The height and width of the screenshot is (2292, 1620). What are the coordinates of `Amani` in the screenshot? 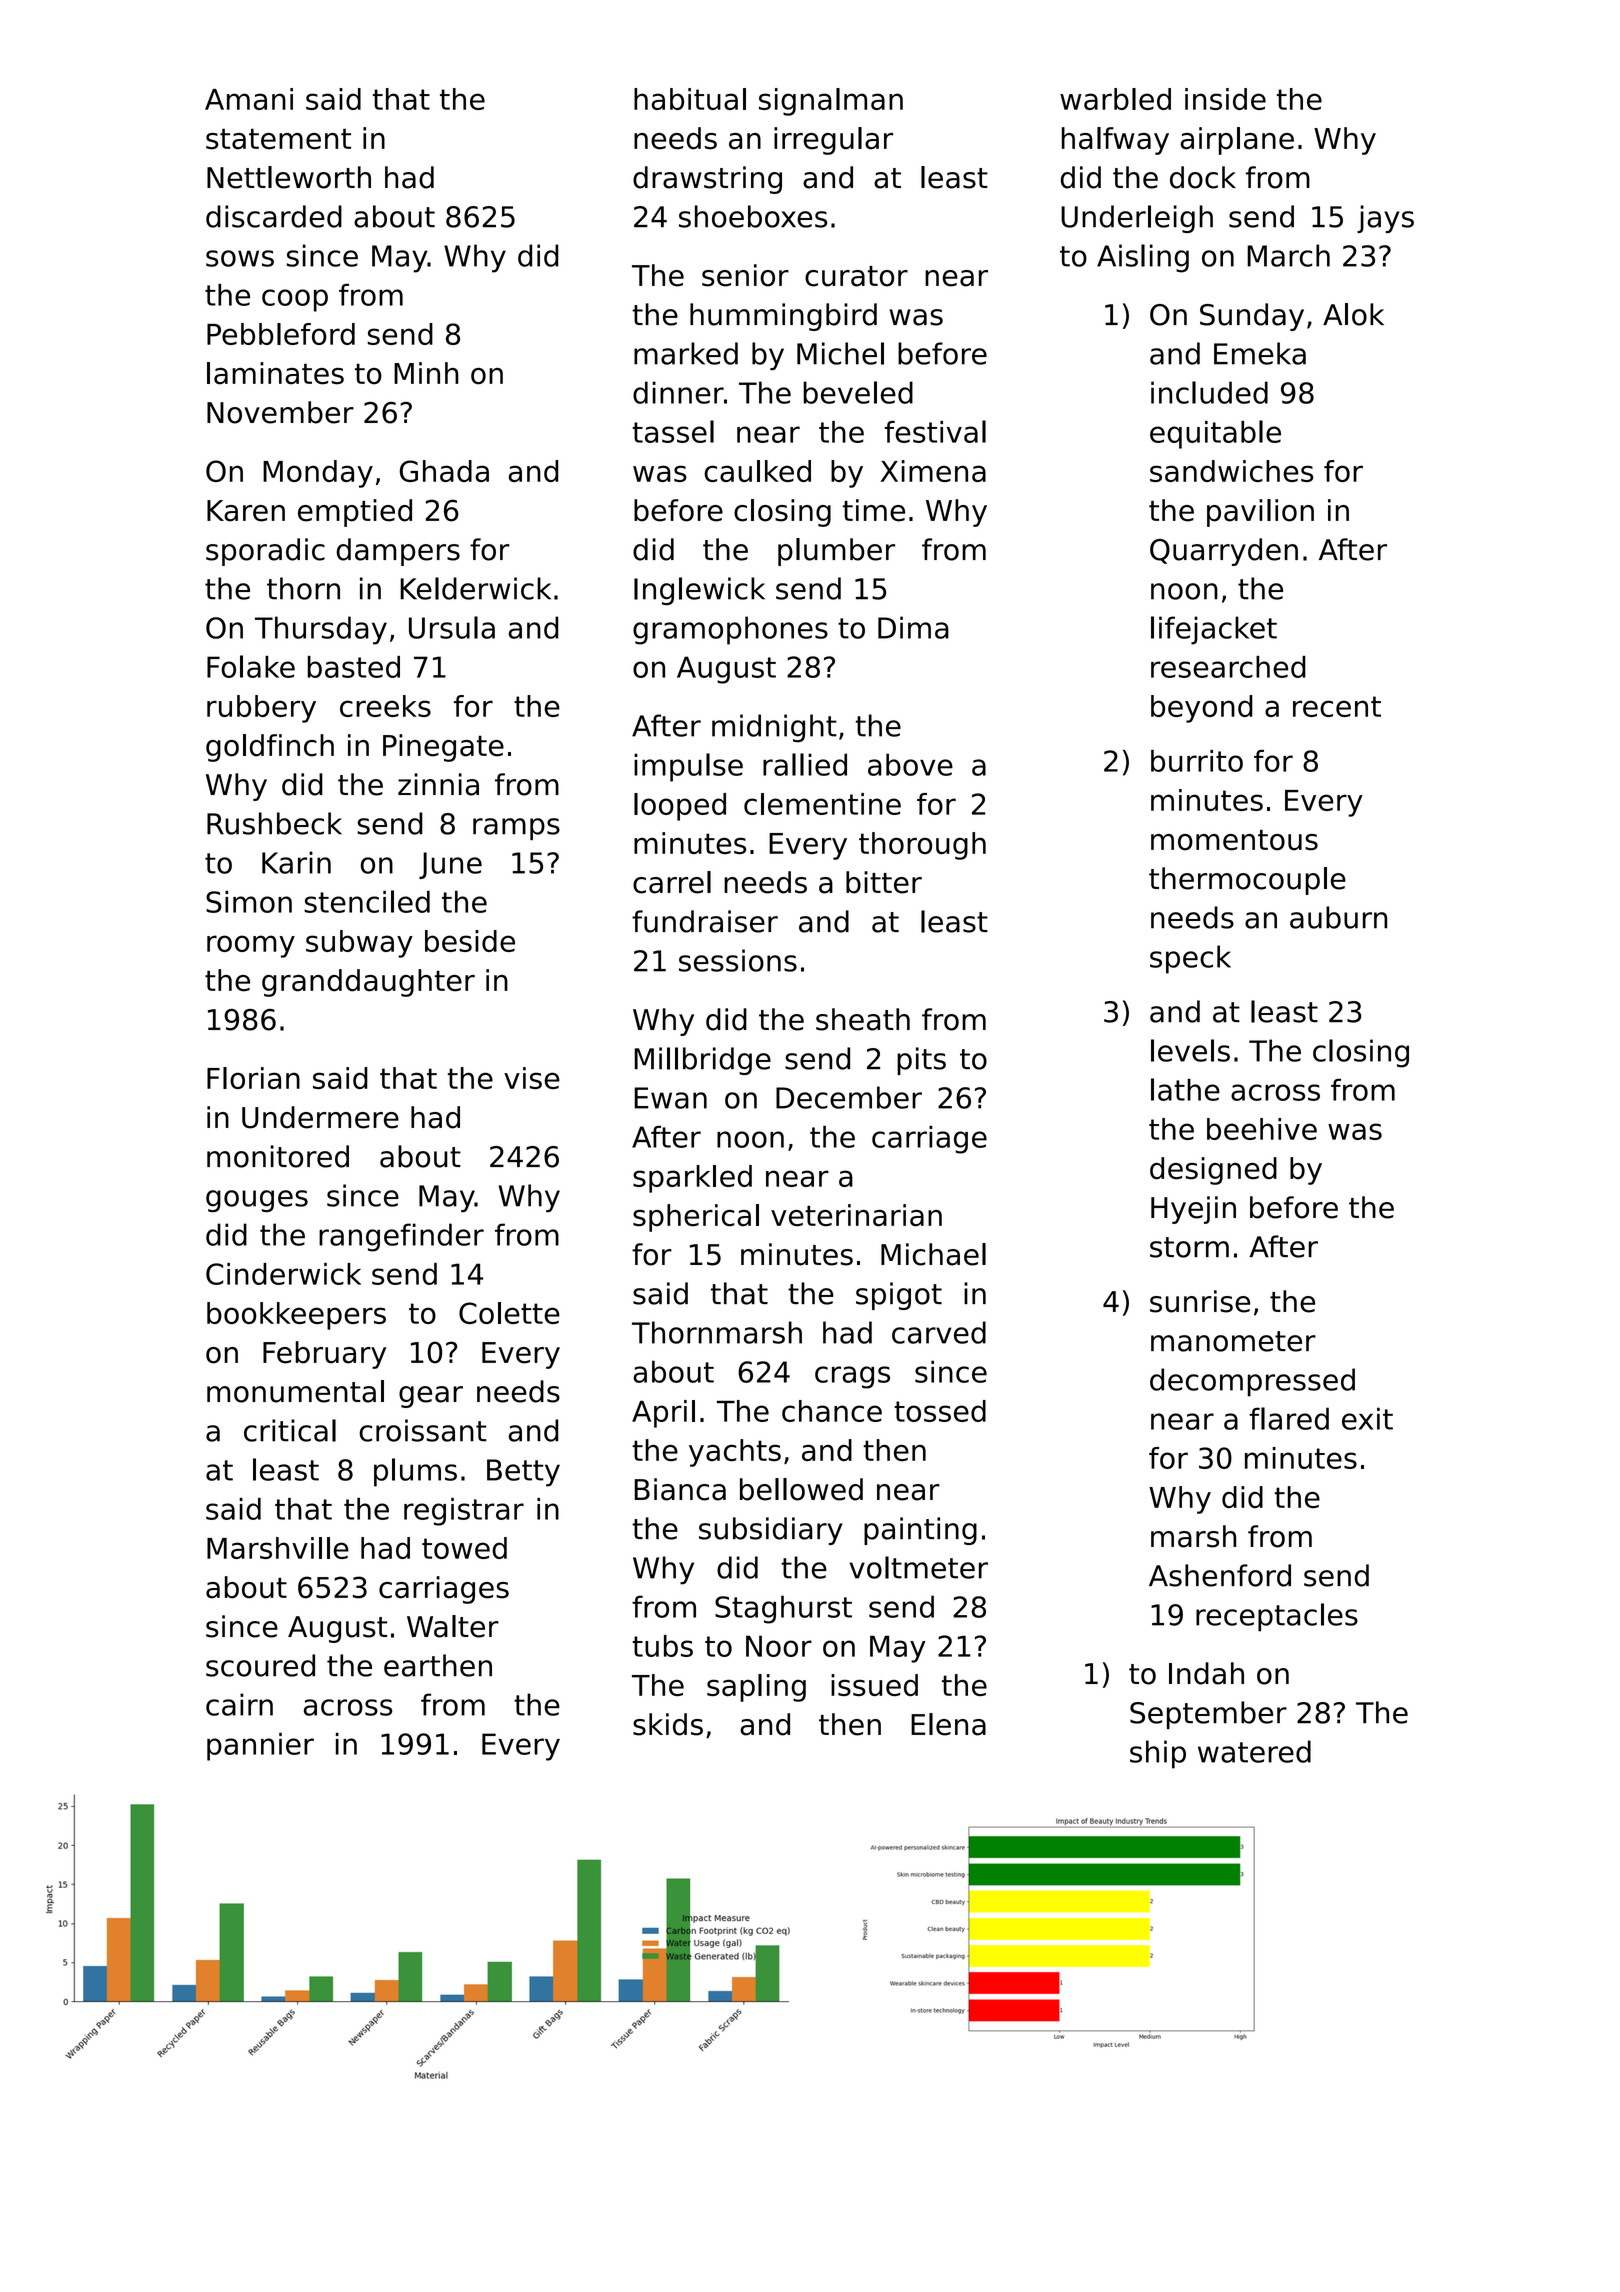 It's located at (249, 99).
